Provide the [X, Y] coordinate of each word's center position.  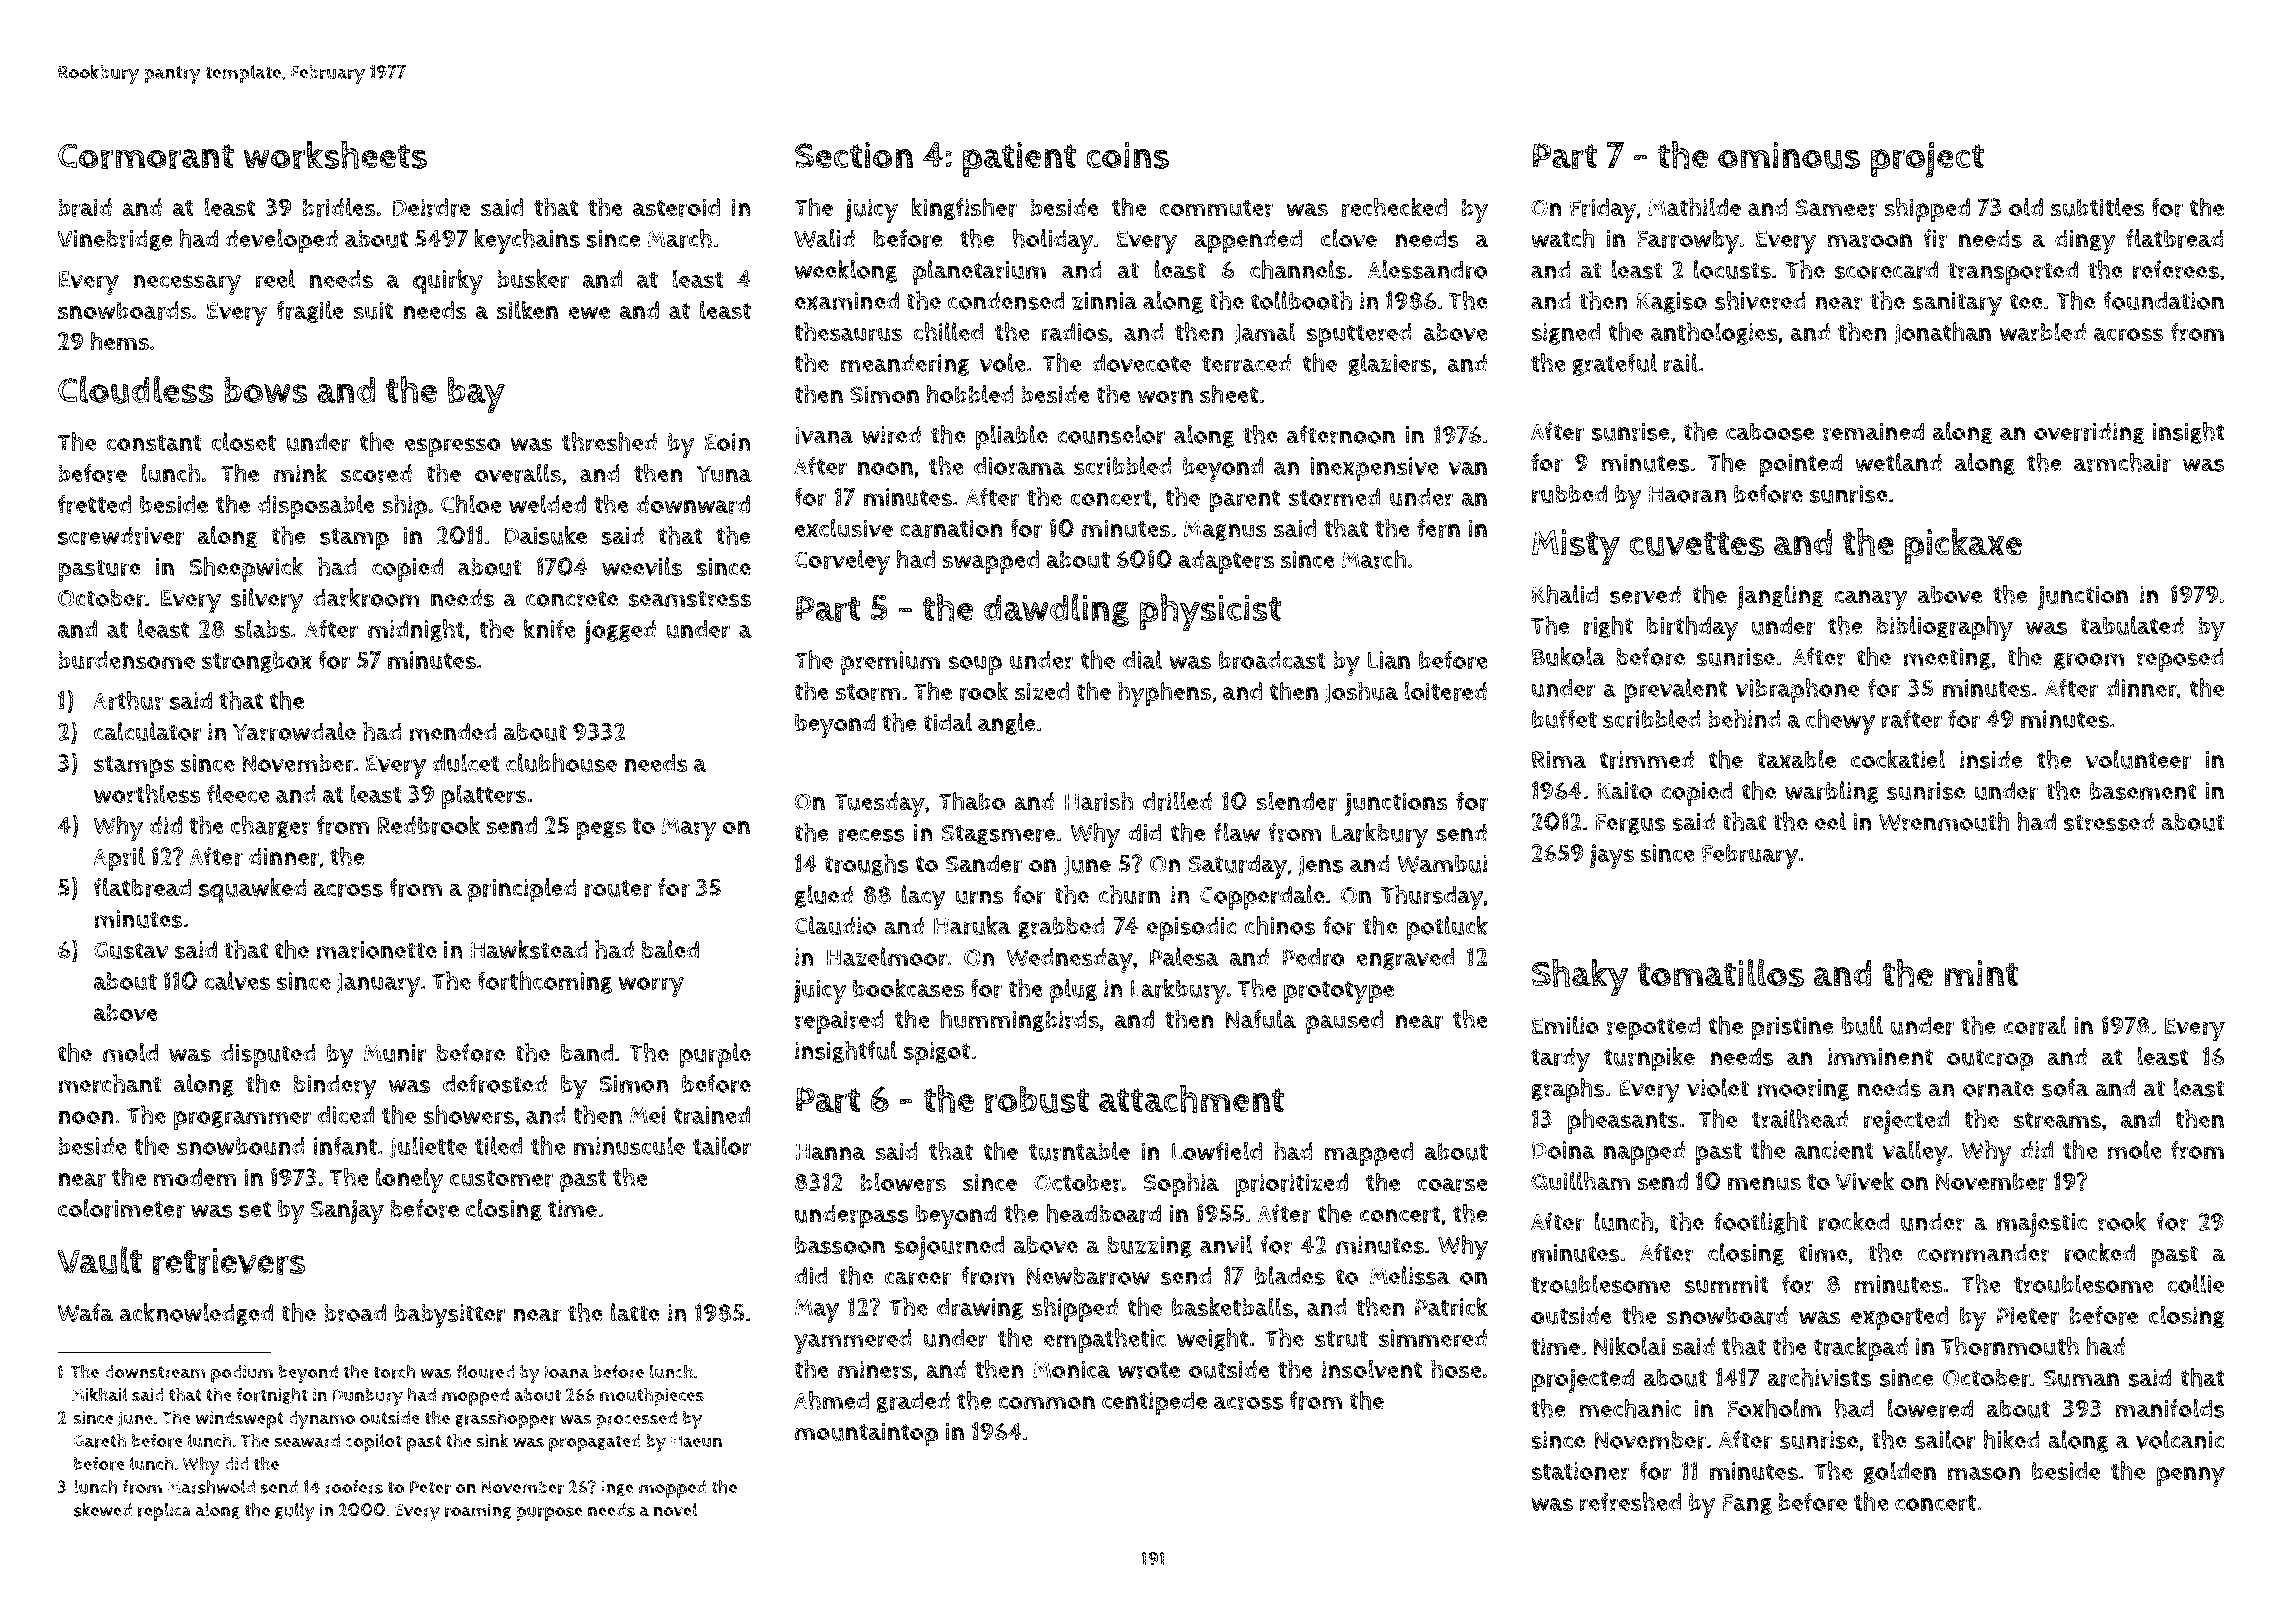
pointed [1800, 465]
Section [854, 155]
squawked [253, 890]
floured [485, 1371]
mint [1981, 973]
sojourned [949, 1248]
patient [1019, 159]
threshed [609, 442]
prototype [1339, 992]
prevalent [1675, 690]
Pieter [2028, 1315]
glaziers [1389, 364]
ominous [1789, 155]
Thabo [971, 801]
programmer [242, 1120]
